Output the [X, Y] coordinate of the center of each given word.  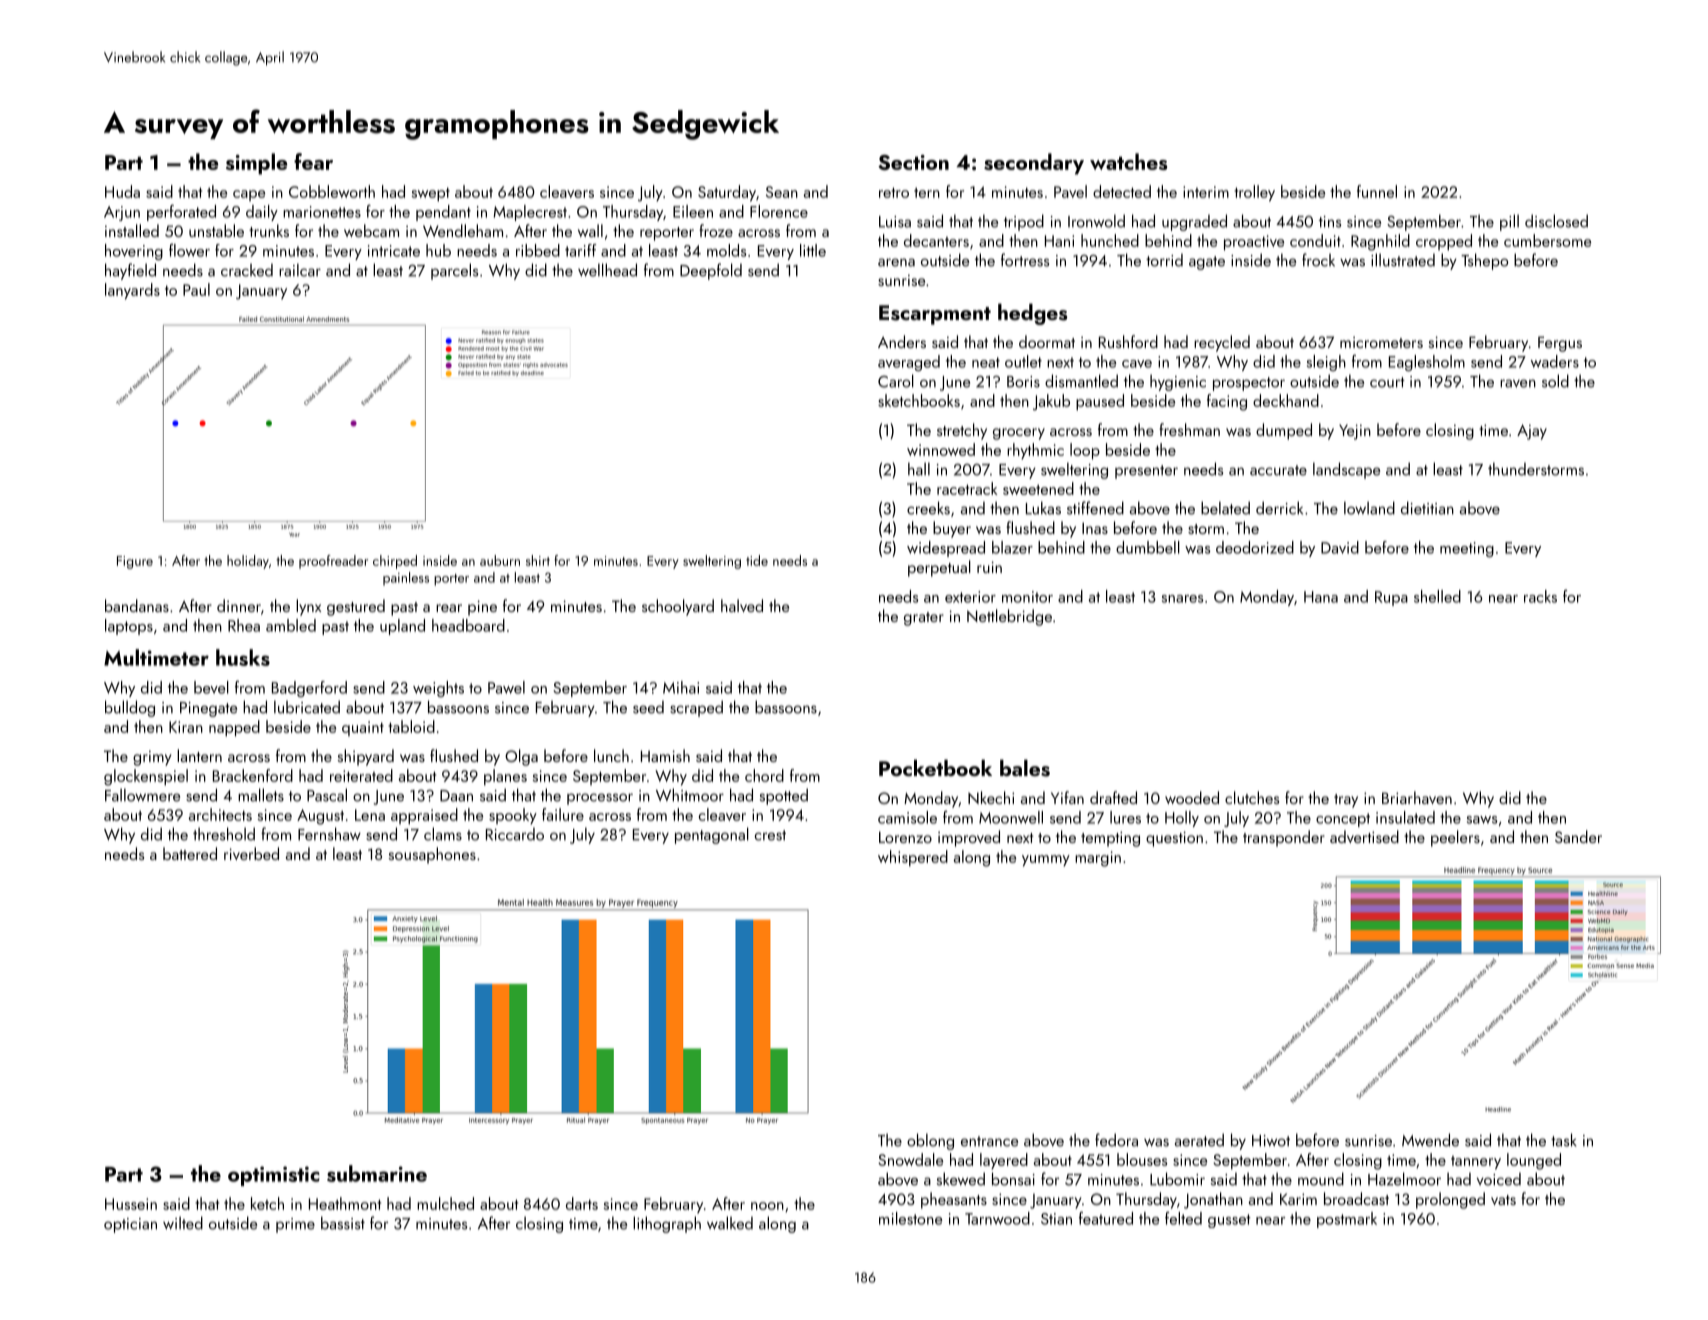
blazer [1012, 547]
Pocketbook [935, 767]
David [1340, 547]
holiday [248, 562]
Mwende [1430, 1140]
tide [757, 560]
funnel [1377, 191]
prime [295, 1225]
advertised [1364, 836]
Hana [1321, 597]
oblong [930, 1141]
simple [256, 164]
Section [913, 162]
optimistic [274, 1176]
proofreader [333, 562]
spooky [513, 816]
